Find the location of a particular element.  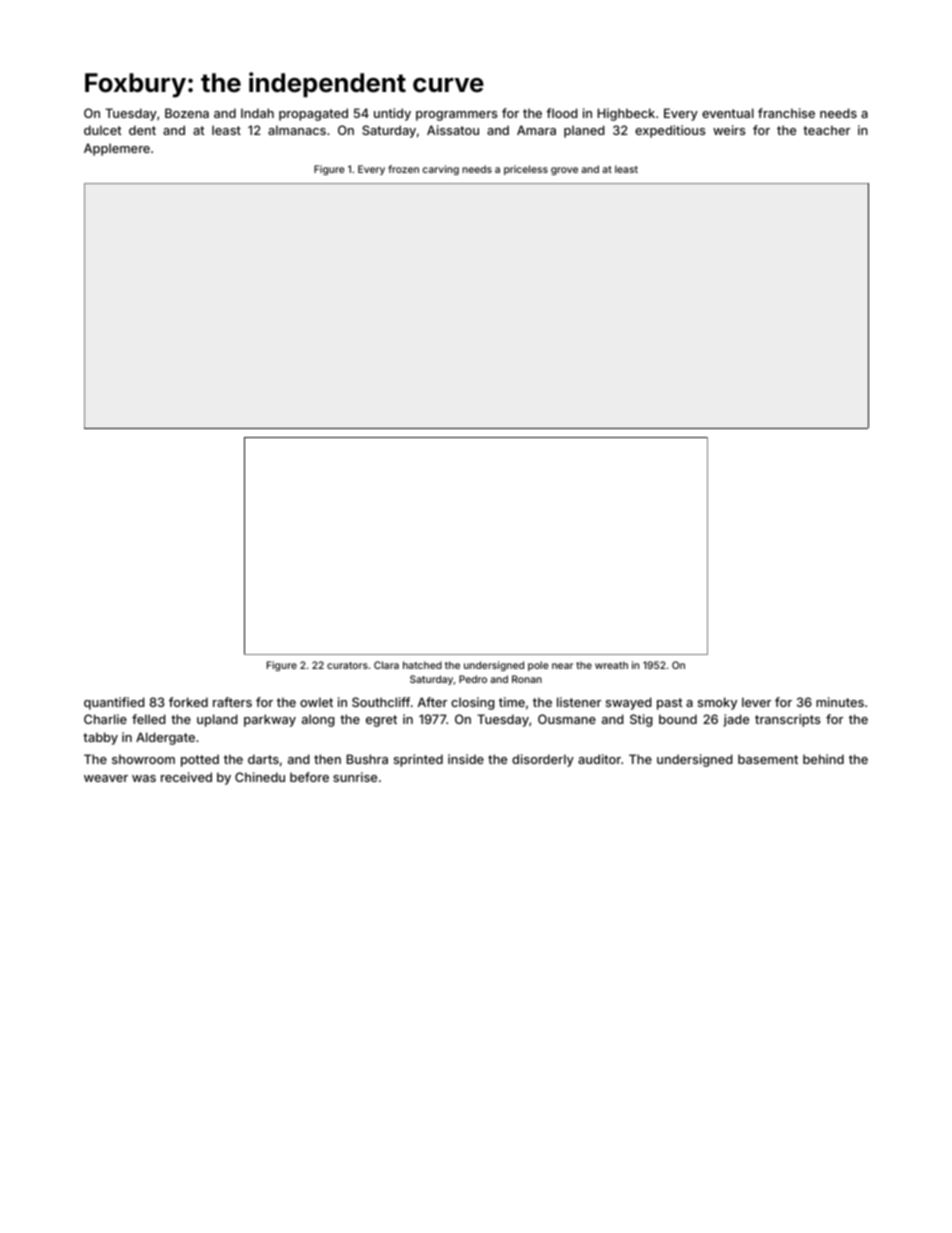

carving is located at coordinates (441, 170).
